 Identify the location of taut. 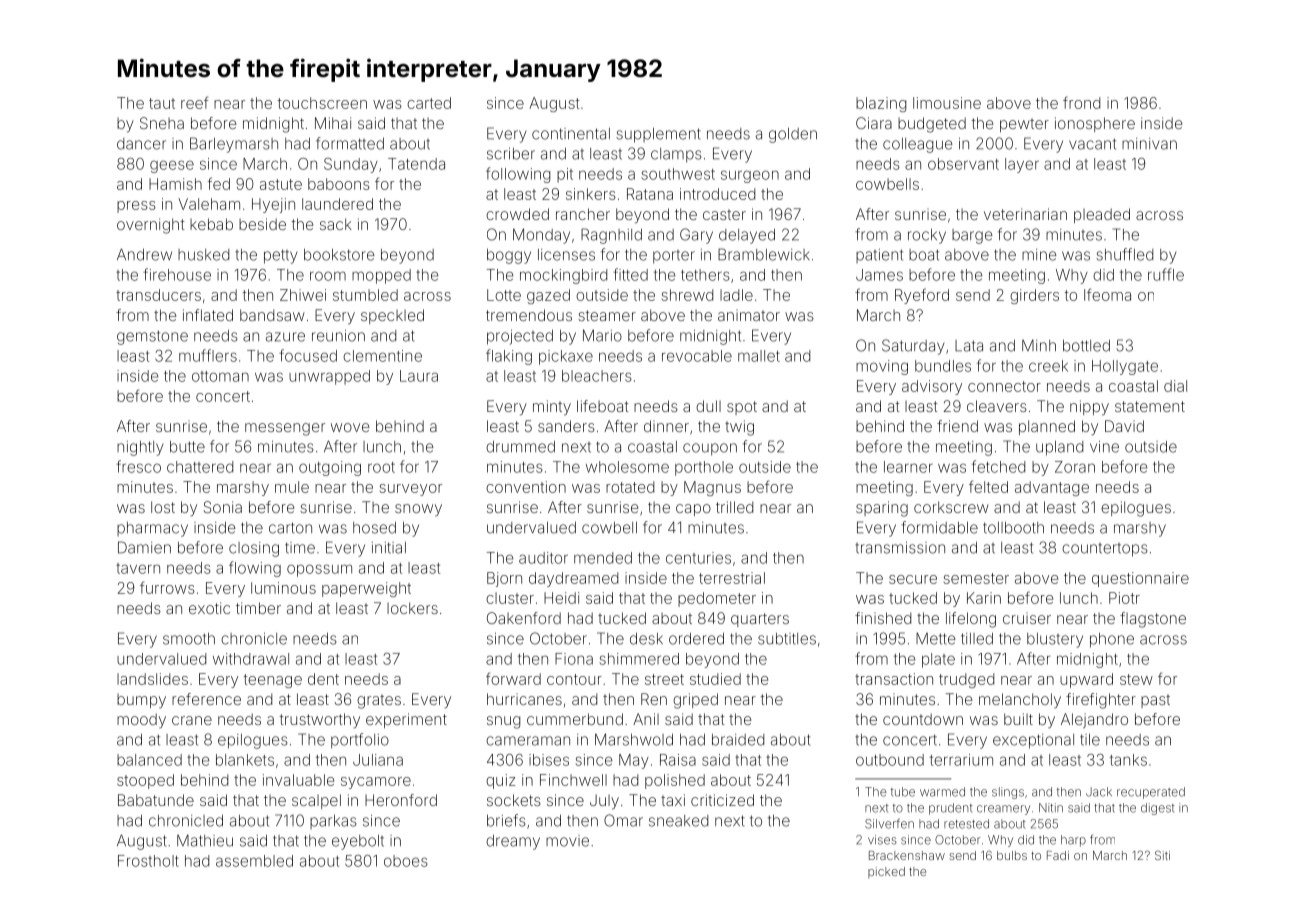
(162, 103).
